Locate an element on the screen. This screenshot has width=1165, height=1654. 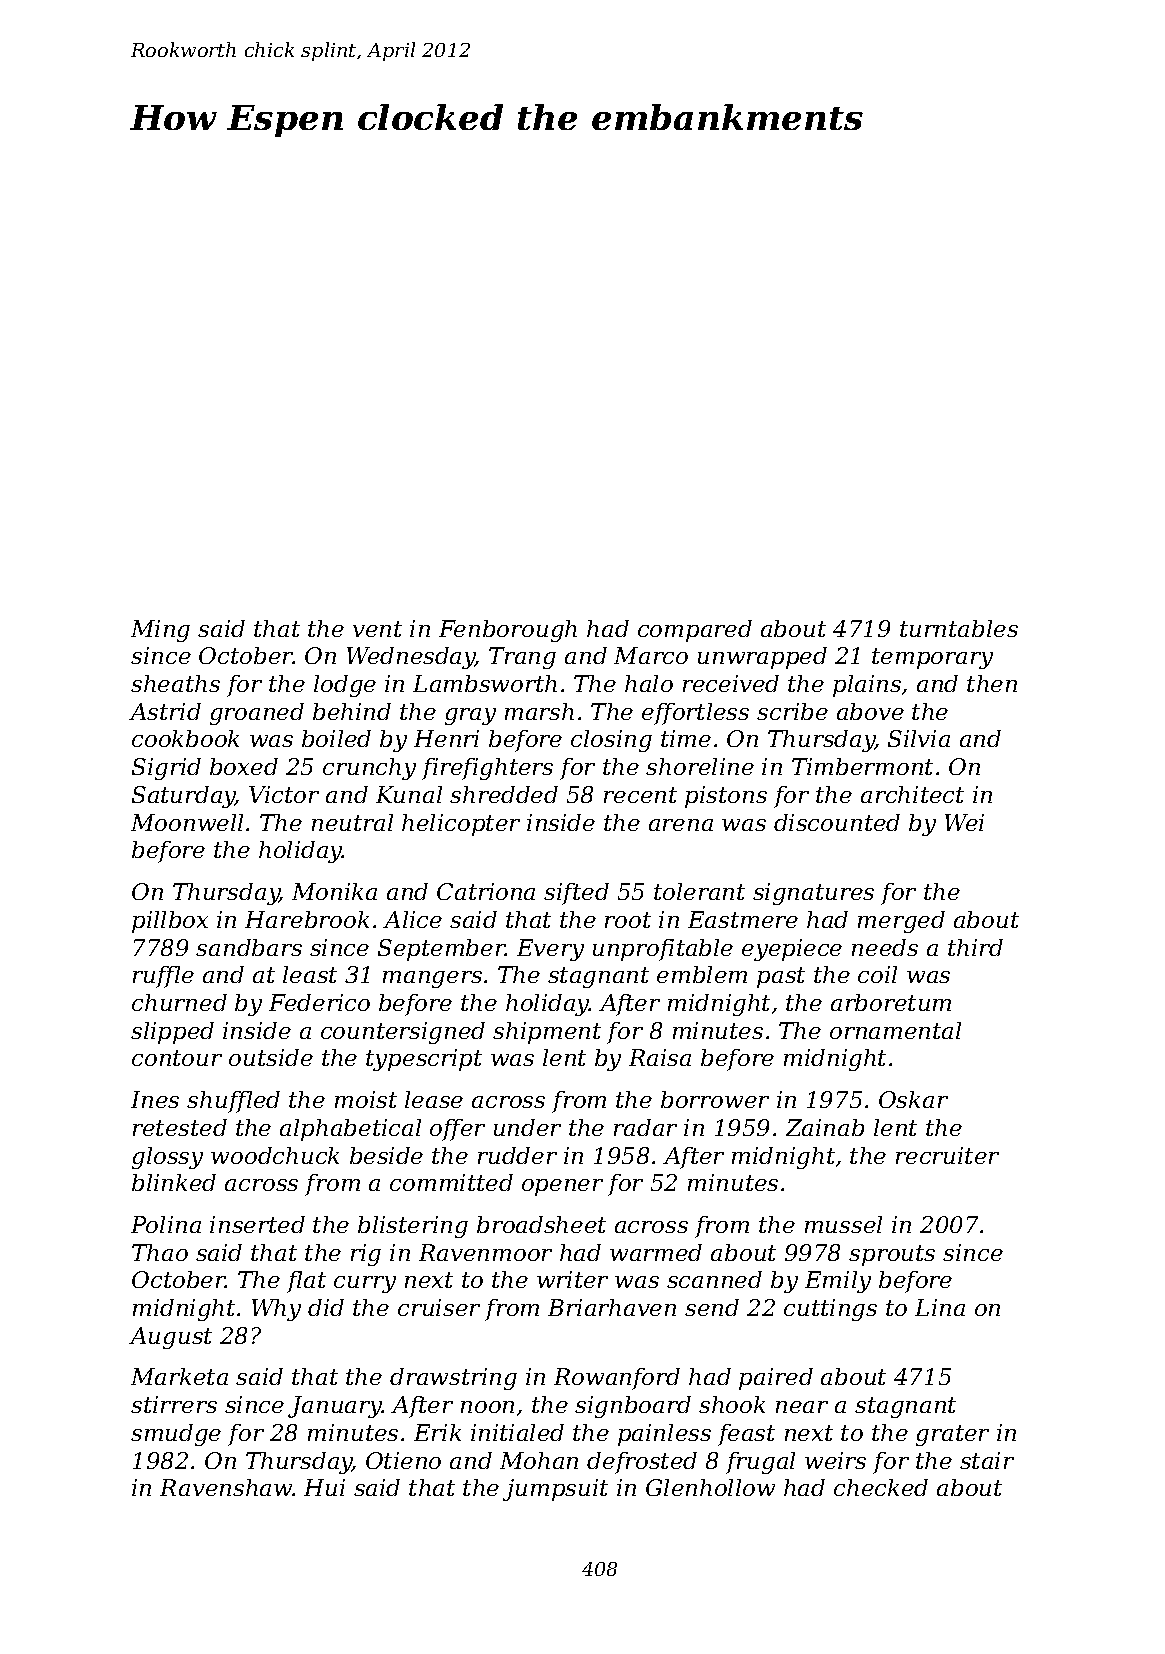
tolerant is located at coordinates (699, 891).
